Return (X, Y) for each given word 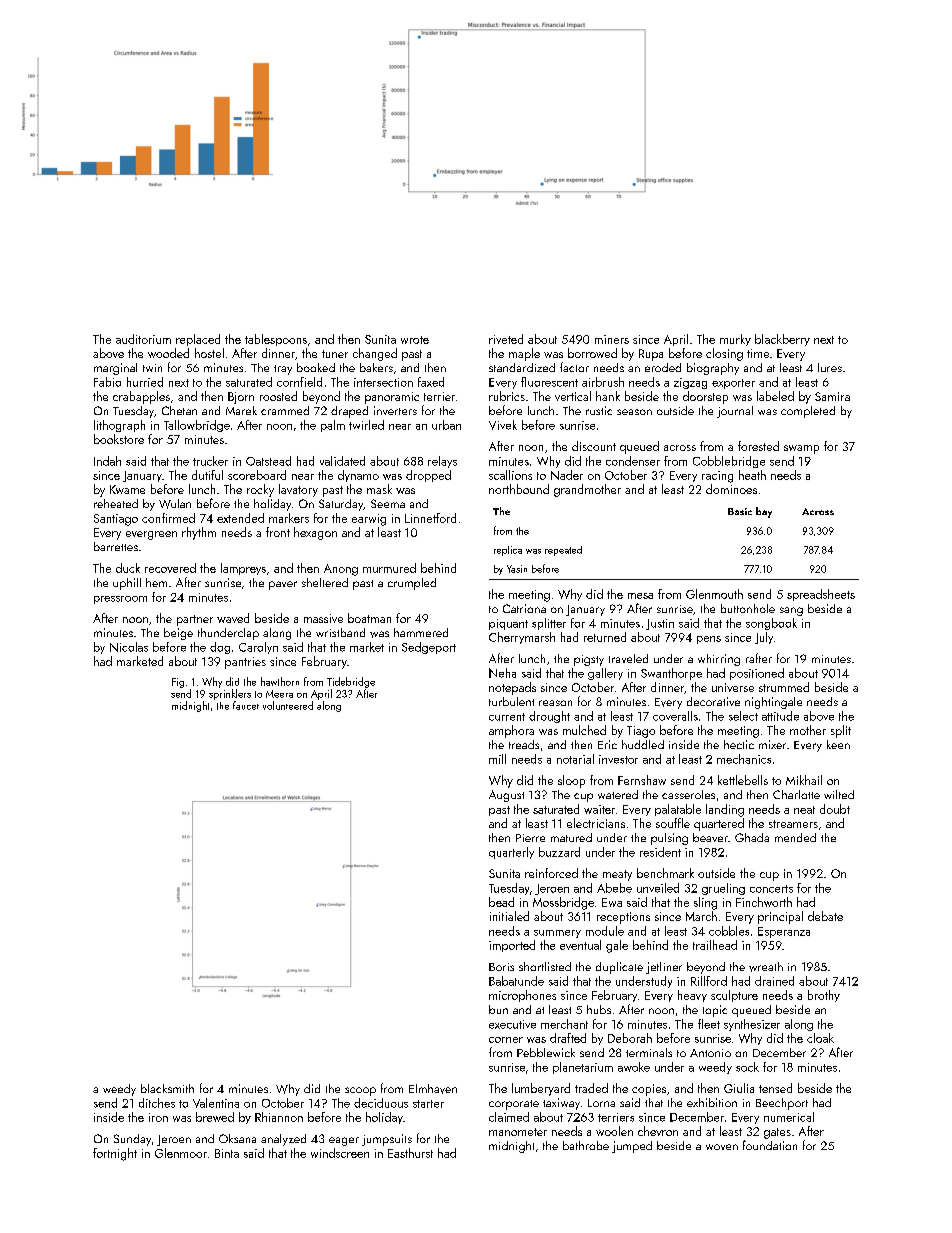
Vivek (503, 425)
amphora (511, 731)
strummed (784, 687)
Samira (832, 396)
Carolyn (258, 648)
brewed (215, 1117)
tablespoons (276, 340)
